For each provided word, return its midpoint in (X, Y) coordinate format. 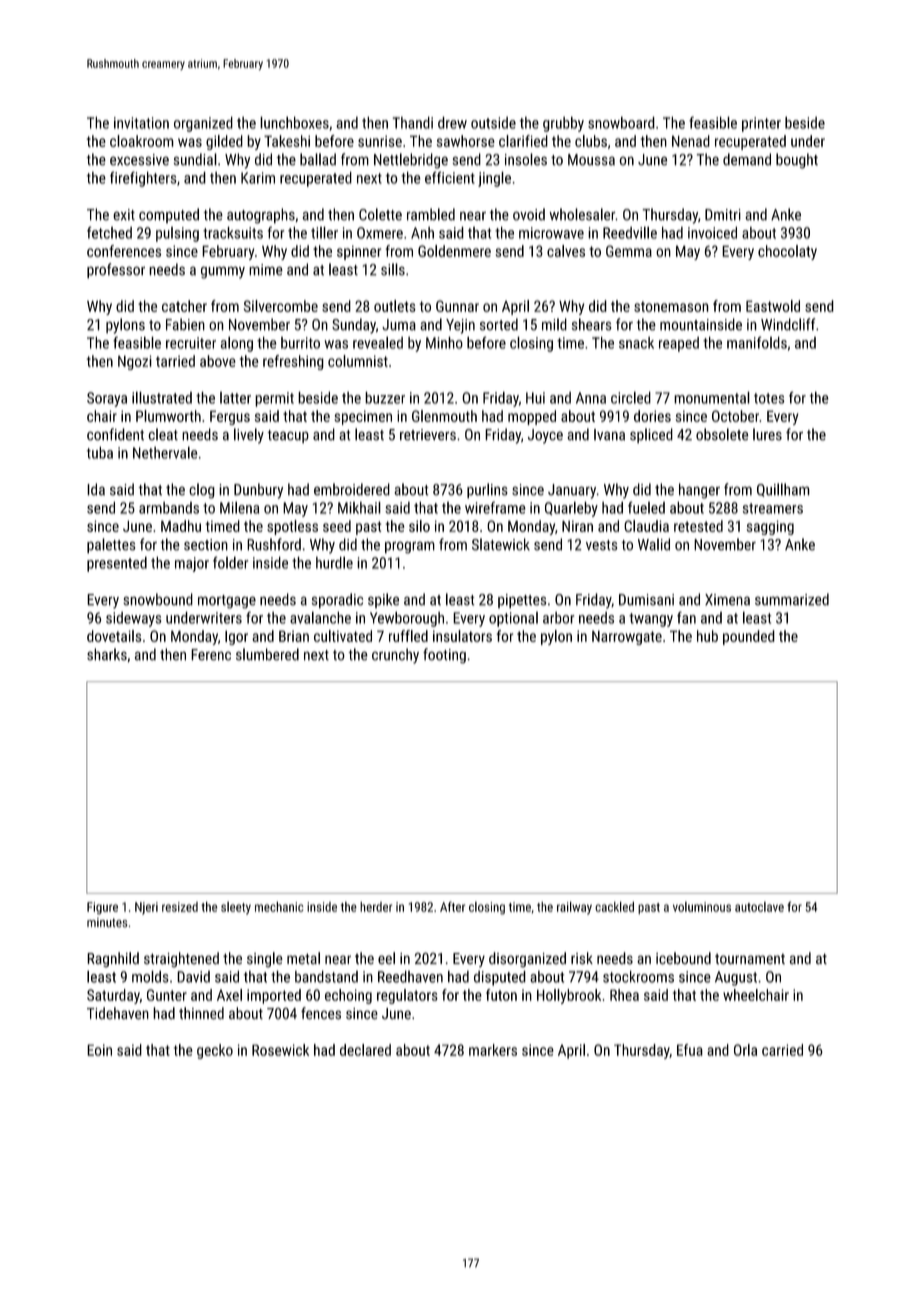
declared (365, 1050)
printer (761, 124)
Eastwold (773, 306)
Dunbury (258, 491)
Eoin (99, 1050)
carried (782, 1050)
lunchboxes (294, 122)
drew (452, 122)
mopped (532, 417)
